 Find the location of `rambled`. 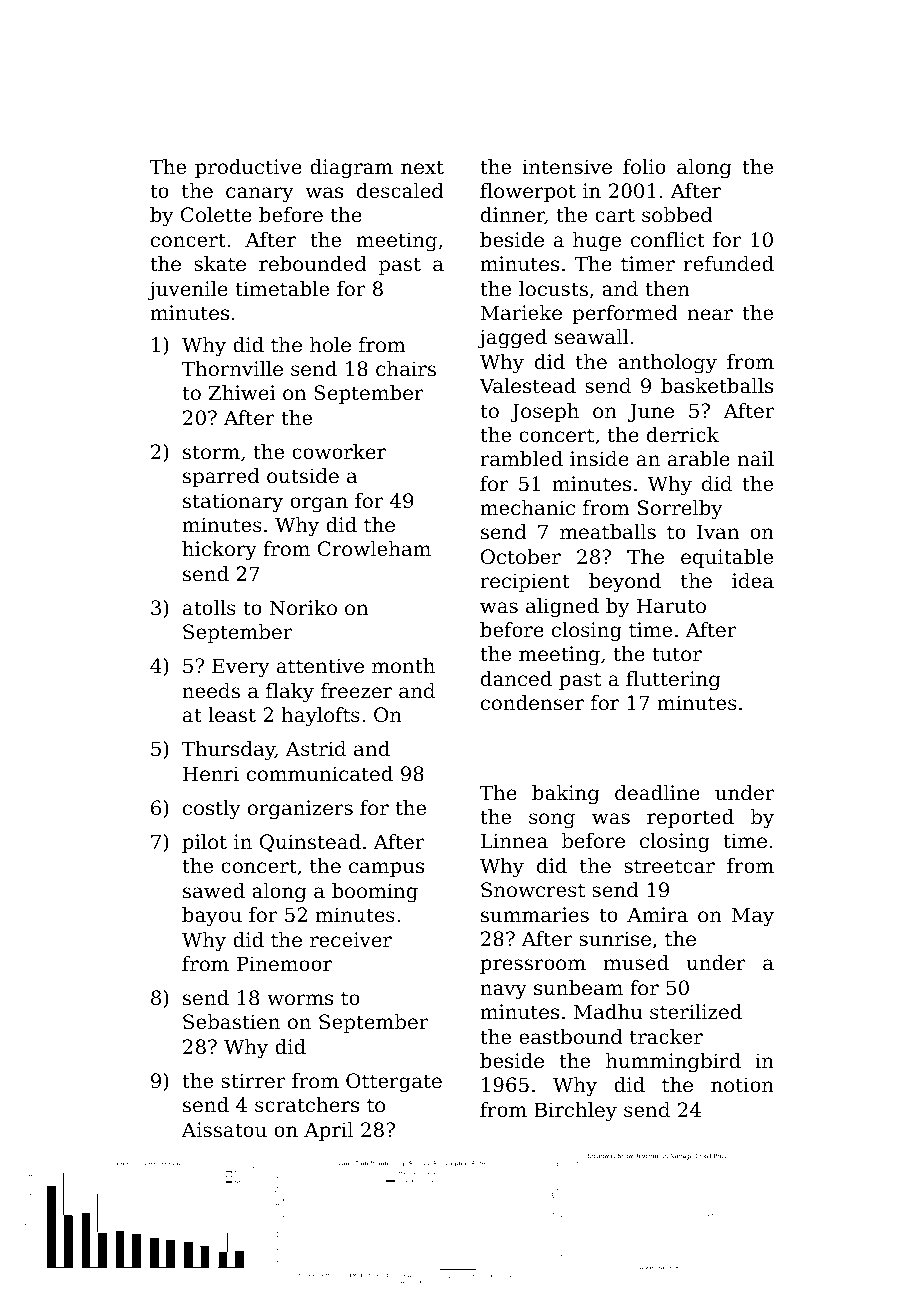

rambled is located at coordinates (521, 459).
